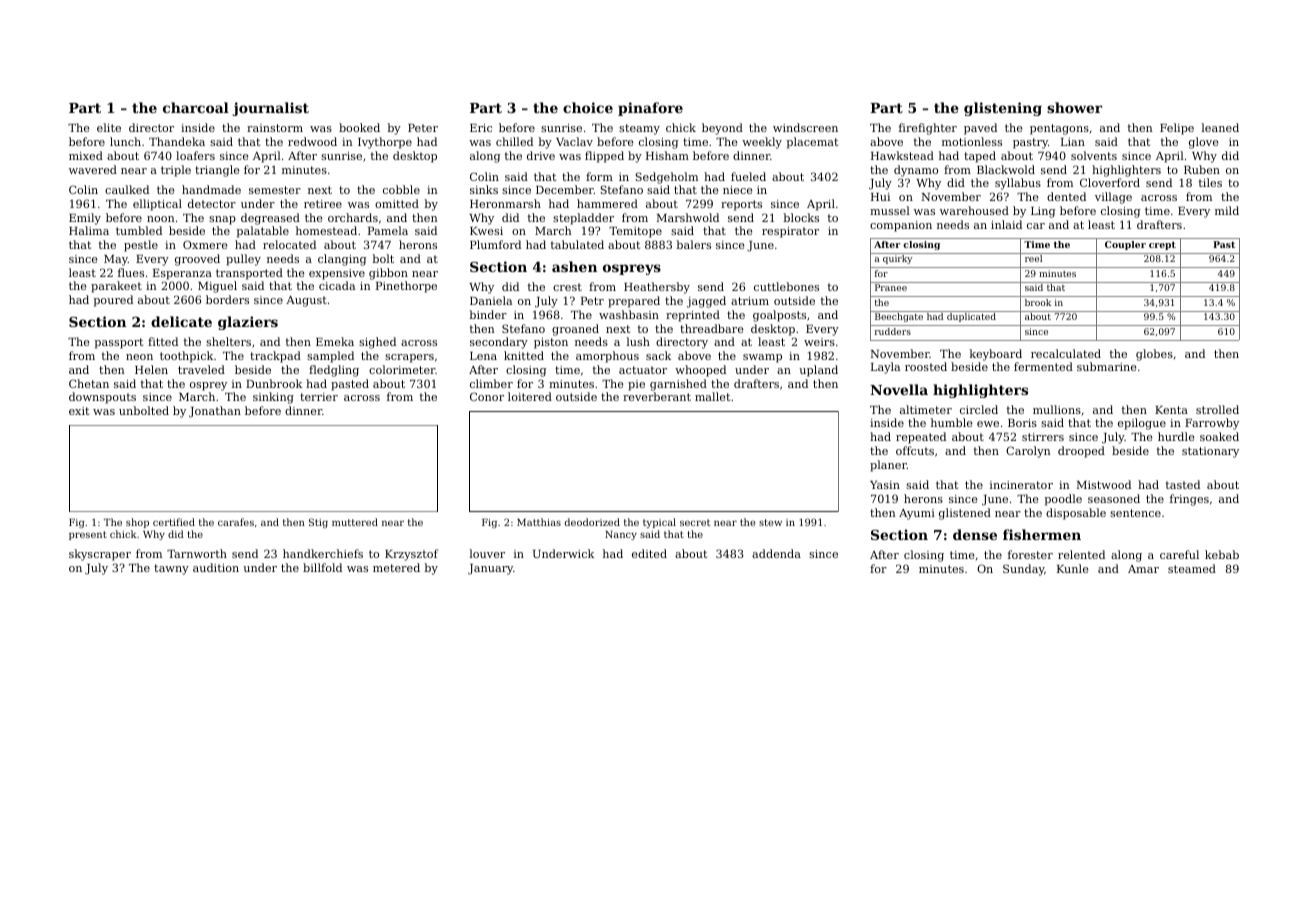  What do you see at coordinates (888, 466) in the screenshot?
I see `planer` at bounding box center [888, 466].
